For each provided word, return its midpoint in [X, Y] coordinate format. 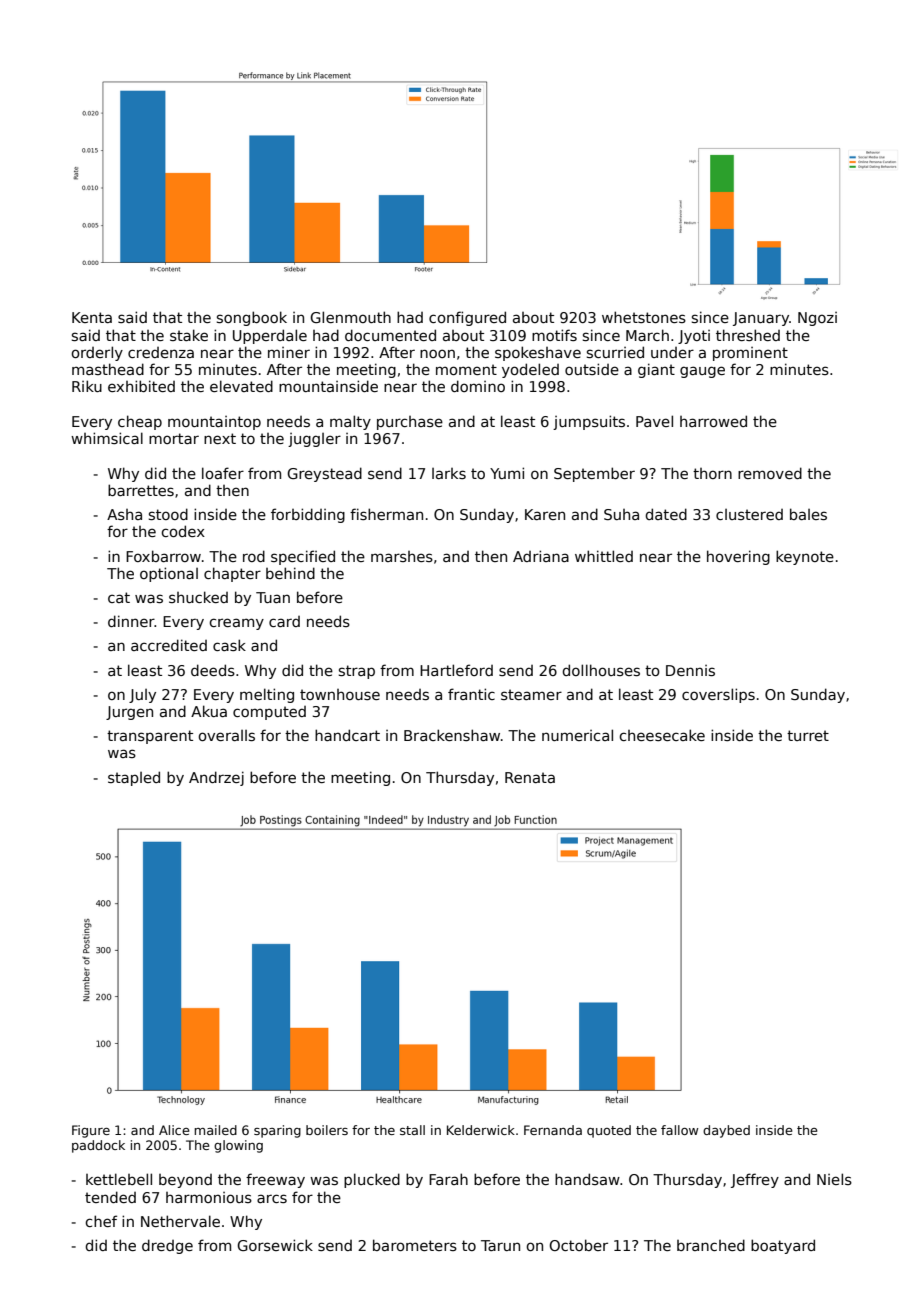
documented [390, 335]
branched [711, 1245]
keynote [805, 557]
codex [183, 531]
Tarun [500, 1245]
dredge [167, 1246]
